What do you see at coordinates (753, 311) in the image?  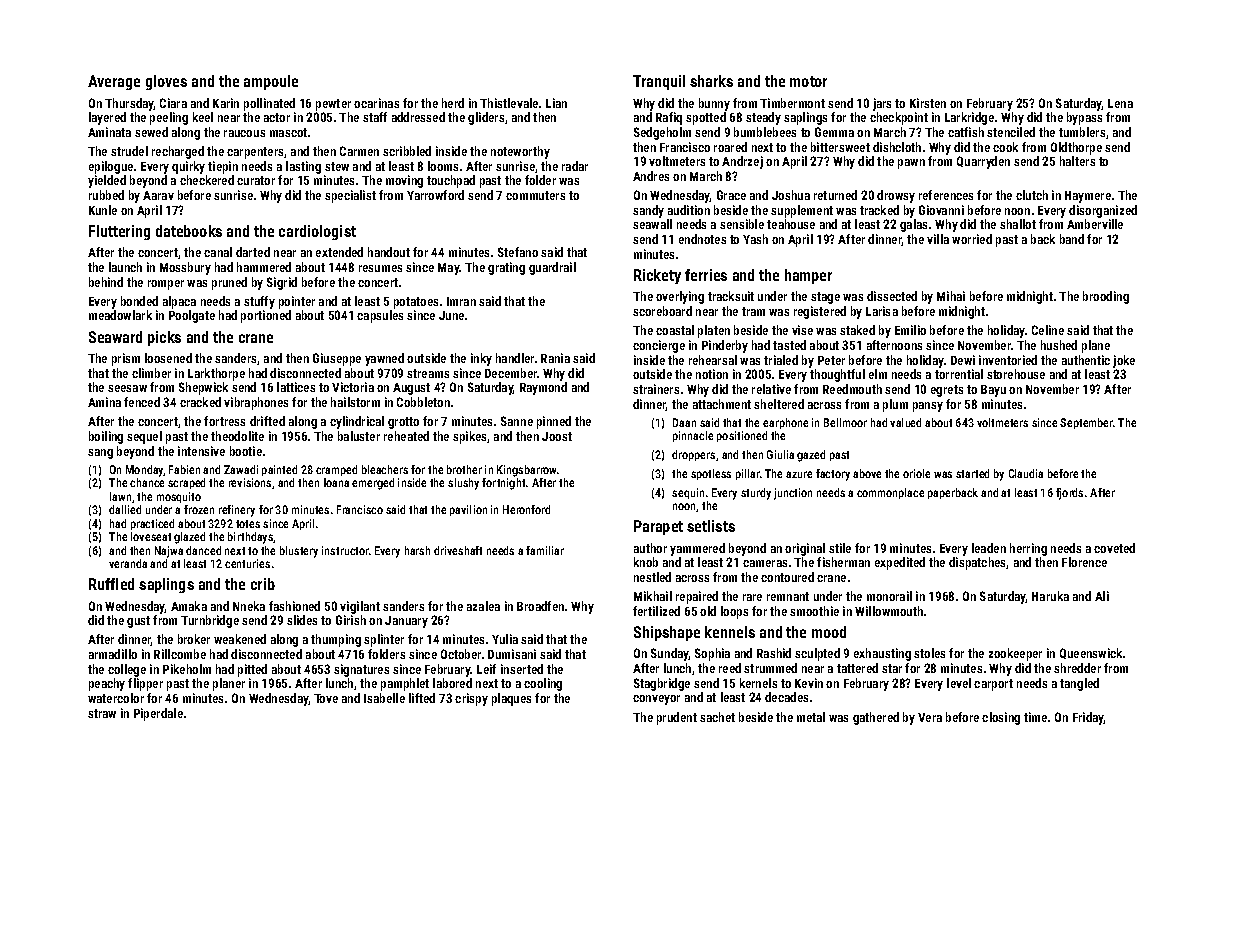 I see `tram` at bounding box center [753, 311].
